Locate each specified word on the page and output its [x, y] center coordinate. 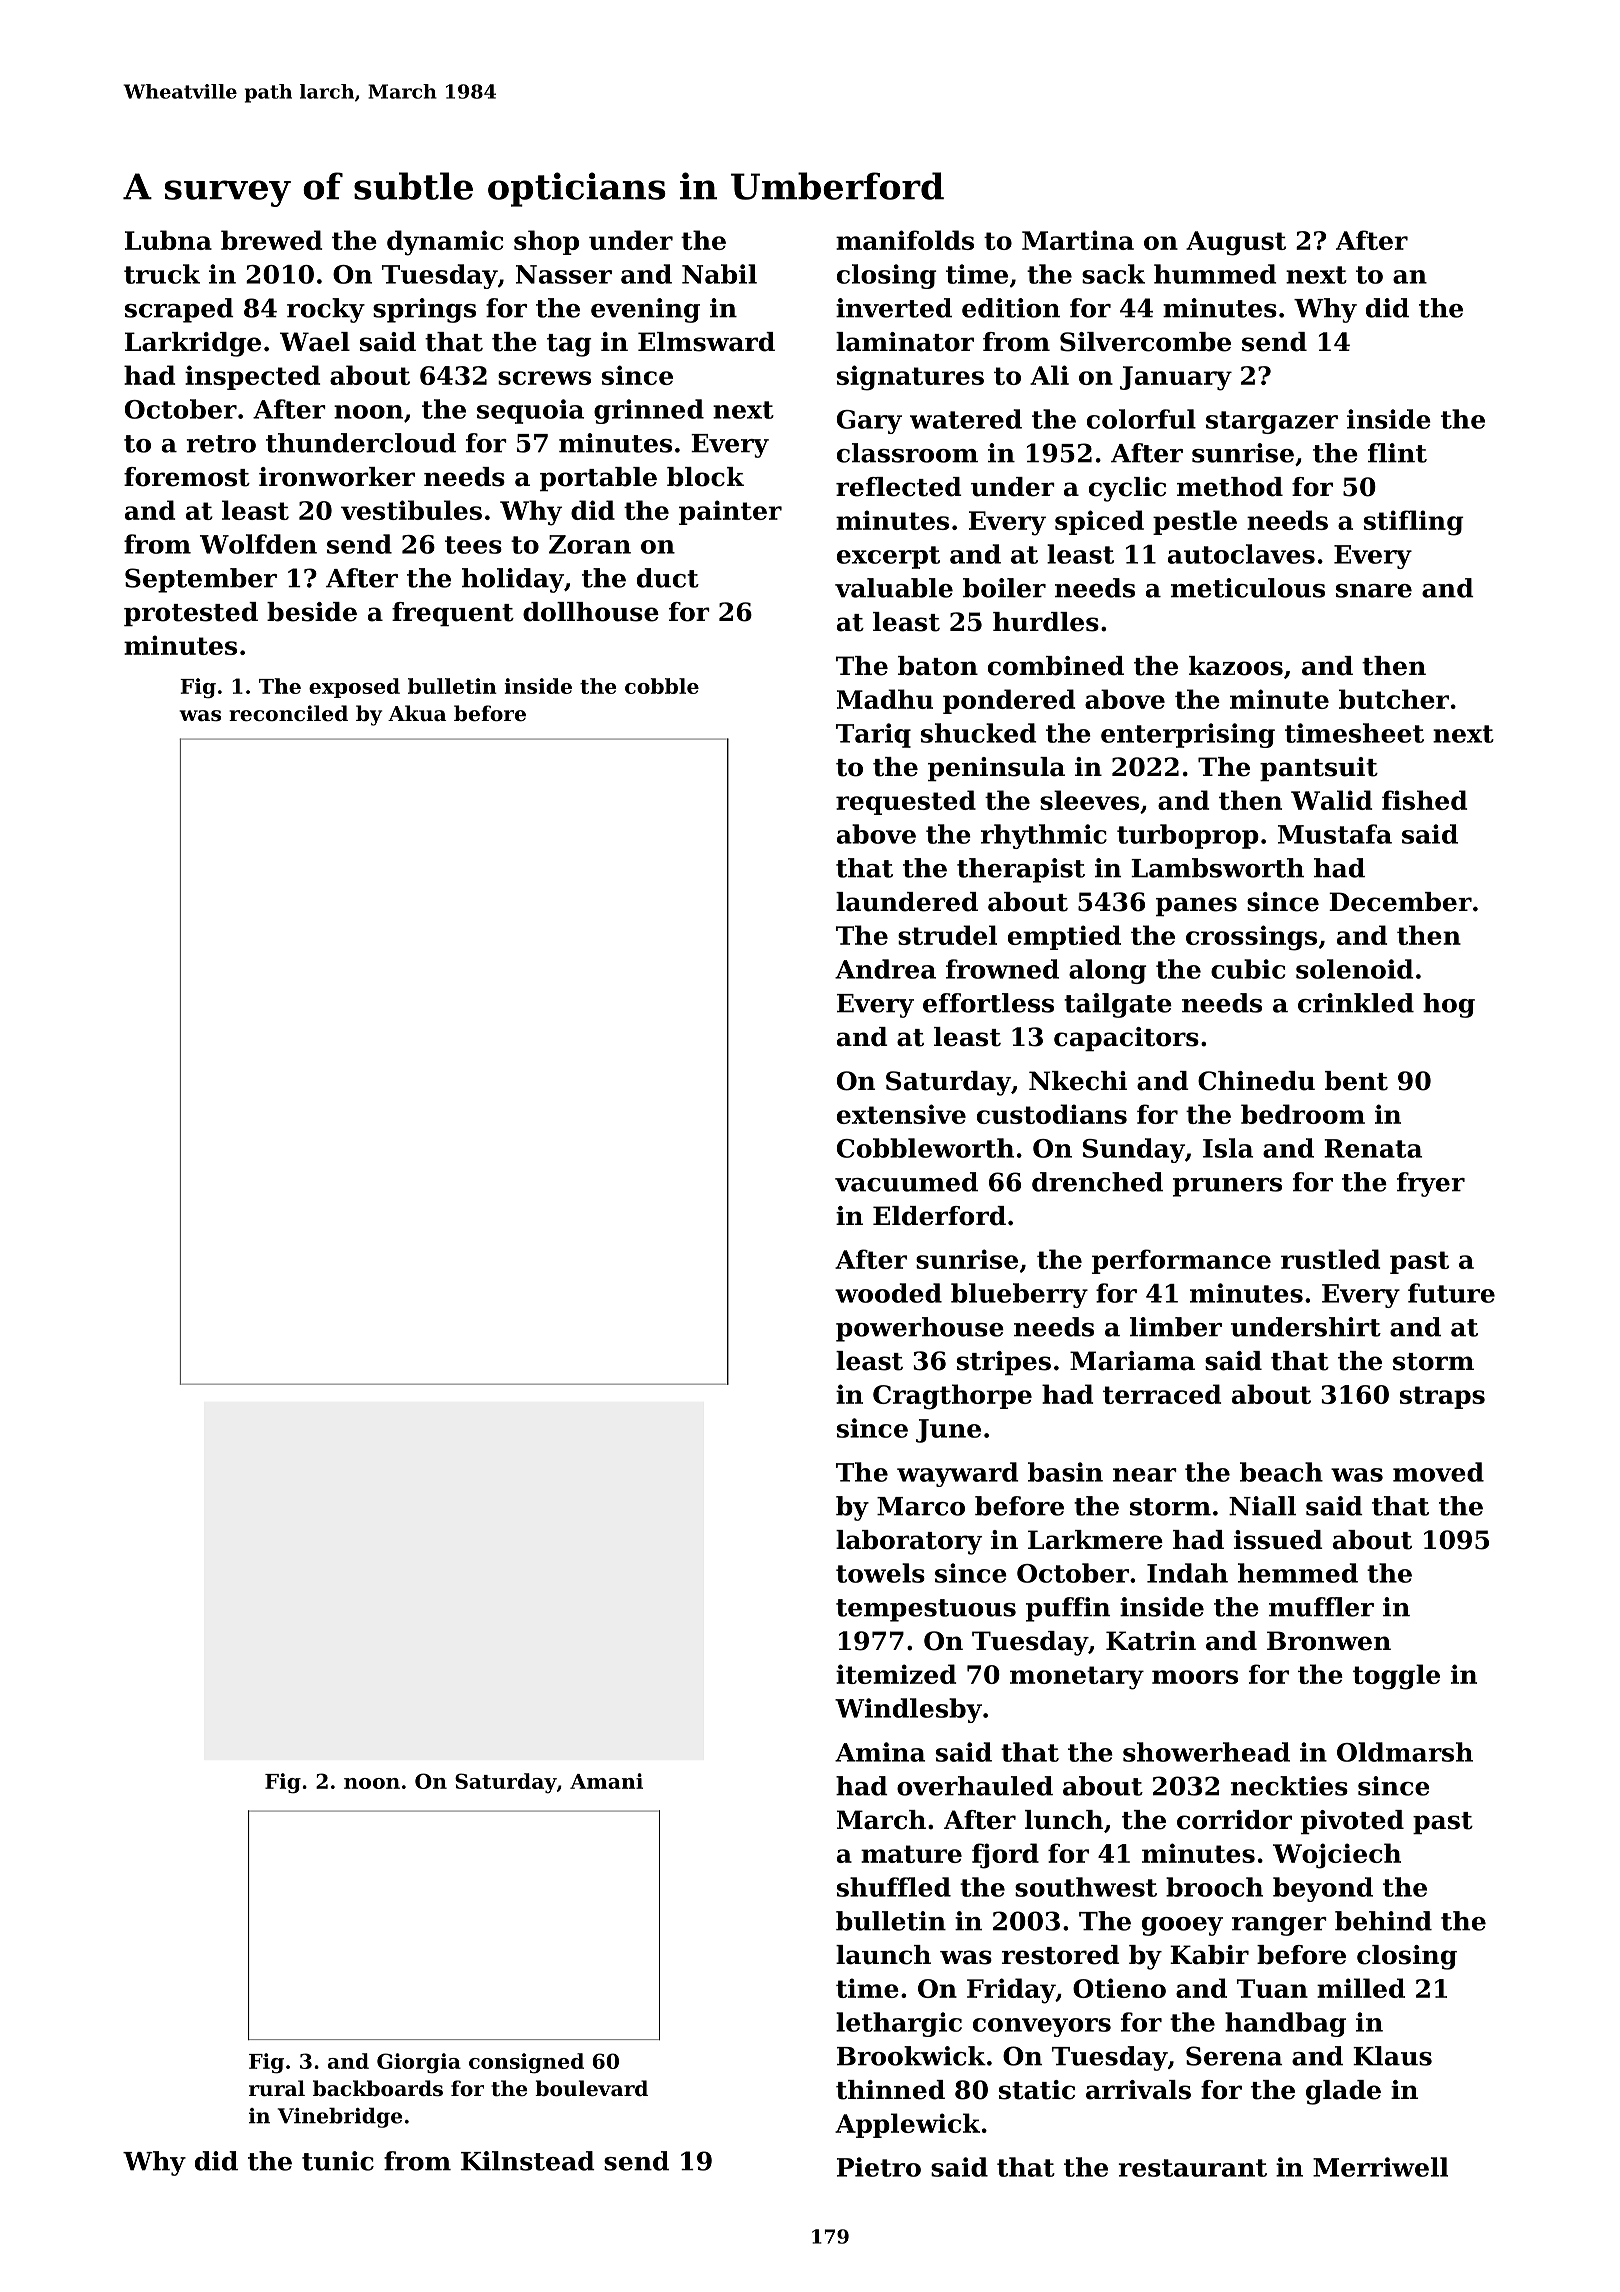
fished [1424, 800]
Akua [417, 713]
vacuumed [906, 1182]
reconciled [288, 713]
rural [277, 2088]
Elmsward [706, 342]
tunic [338, 2161]
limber [1176, 1327]
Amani [606, 1781]
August [1236, 243]
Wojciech [1337, 1856]
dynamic [445, 243]
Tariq [873, 735]
